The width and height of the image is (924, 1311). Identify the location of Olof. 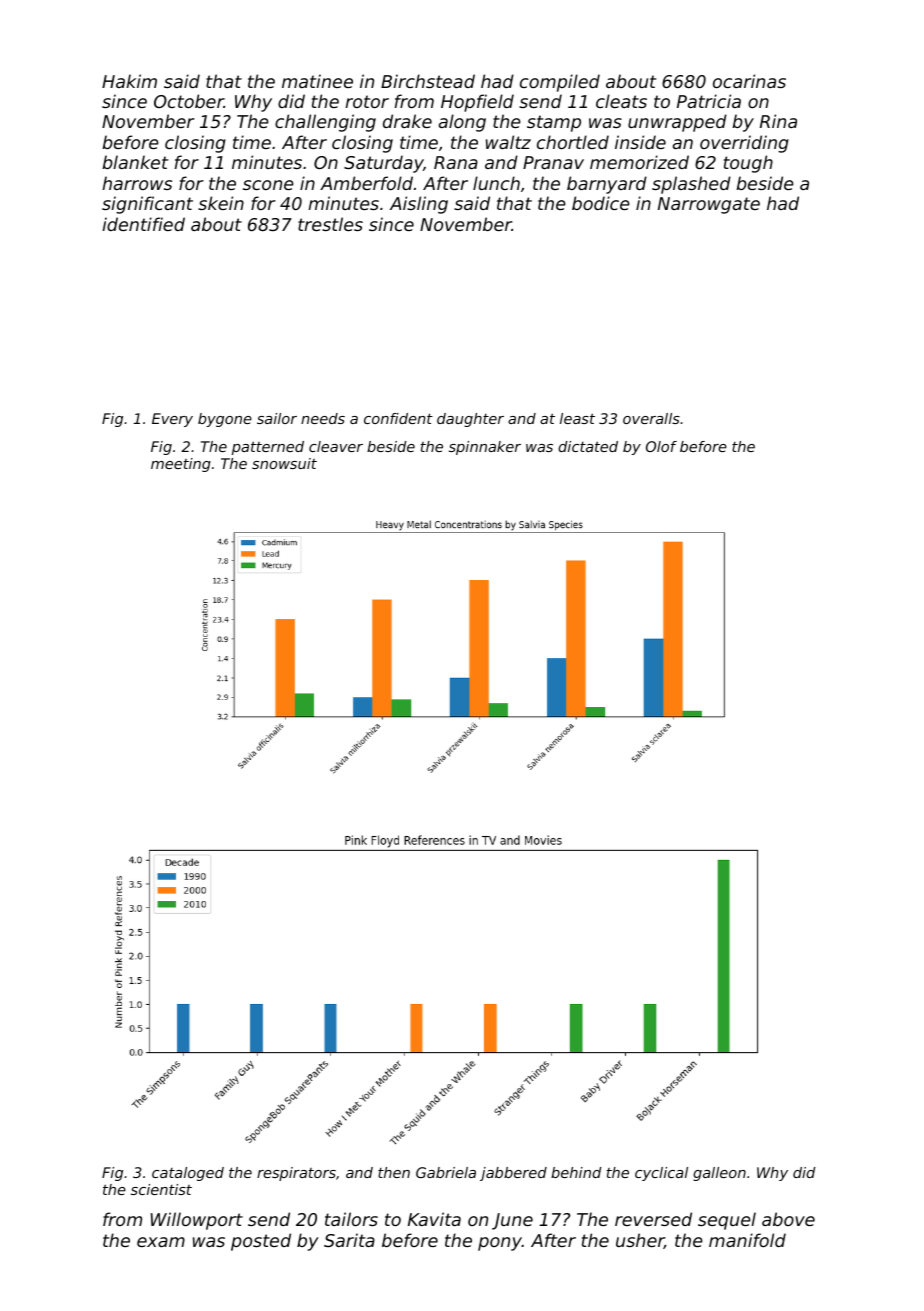
(661, 446).
